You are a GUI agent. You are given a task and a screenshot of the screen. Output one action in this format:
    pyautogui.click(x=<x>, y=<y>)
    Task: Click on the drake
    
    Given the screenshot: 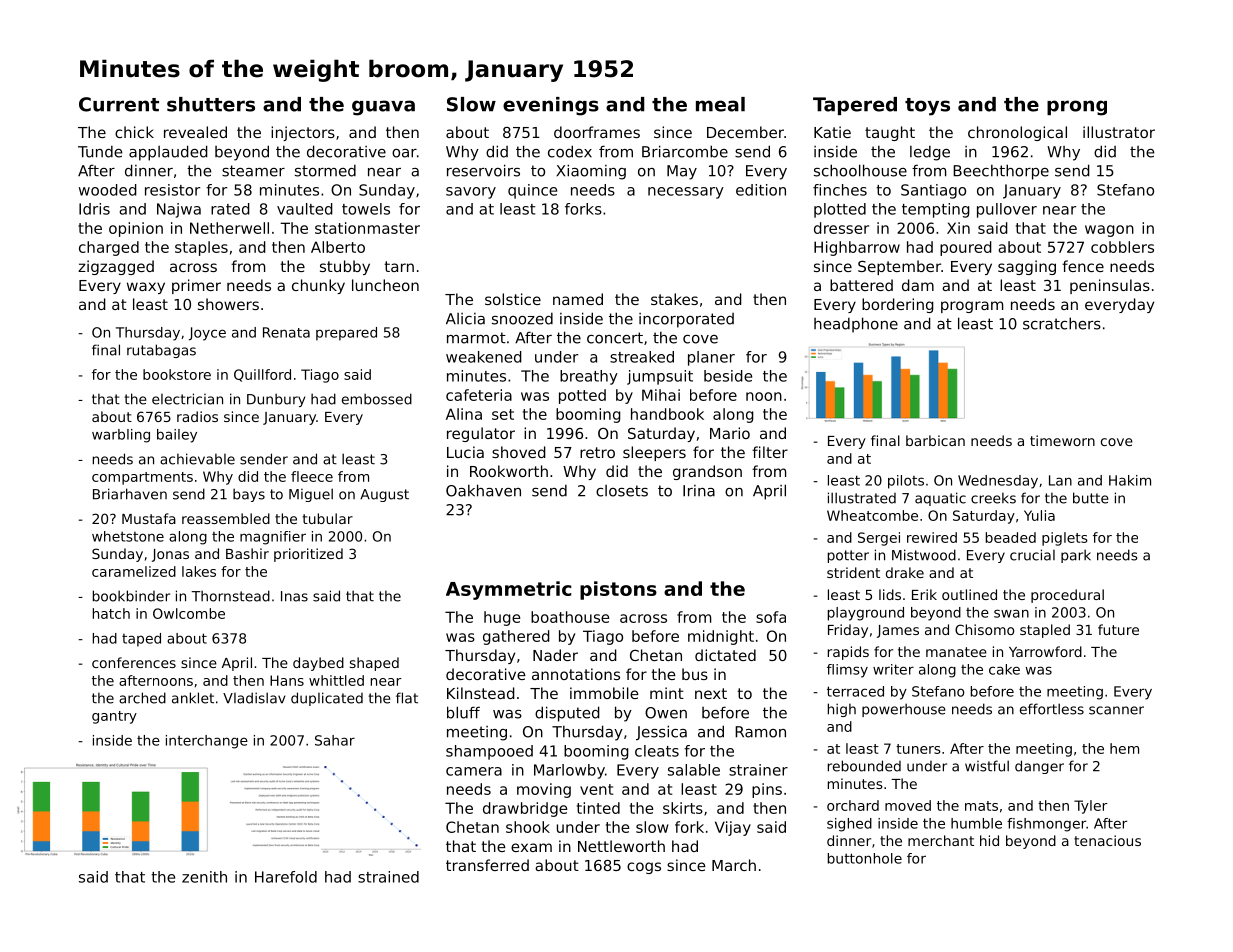 What is the action you would take?
    pyautogui.click(x=905, y=572)
